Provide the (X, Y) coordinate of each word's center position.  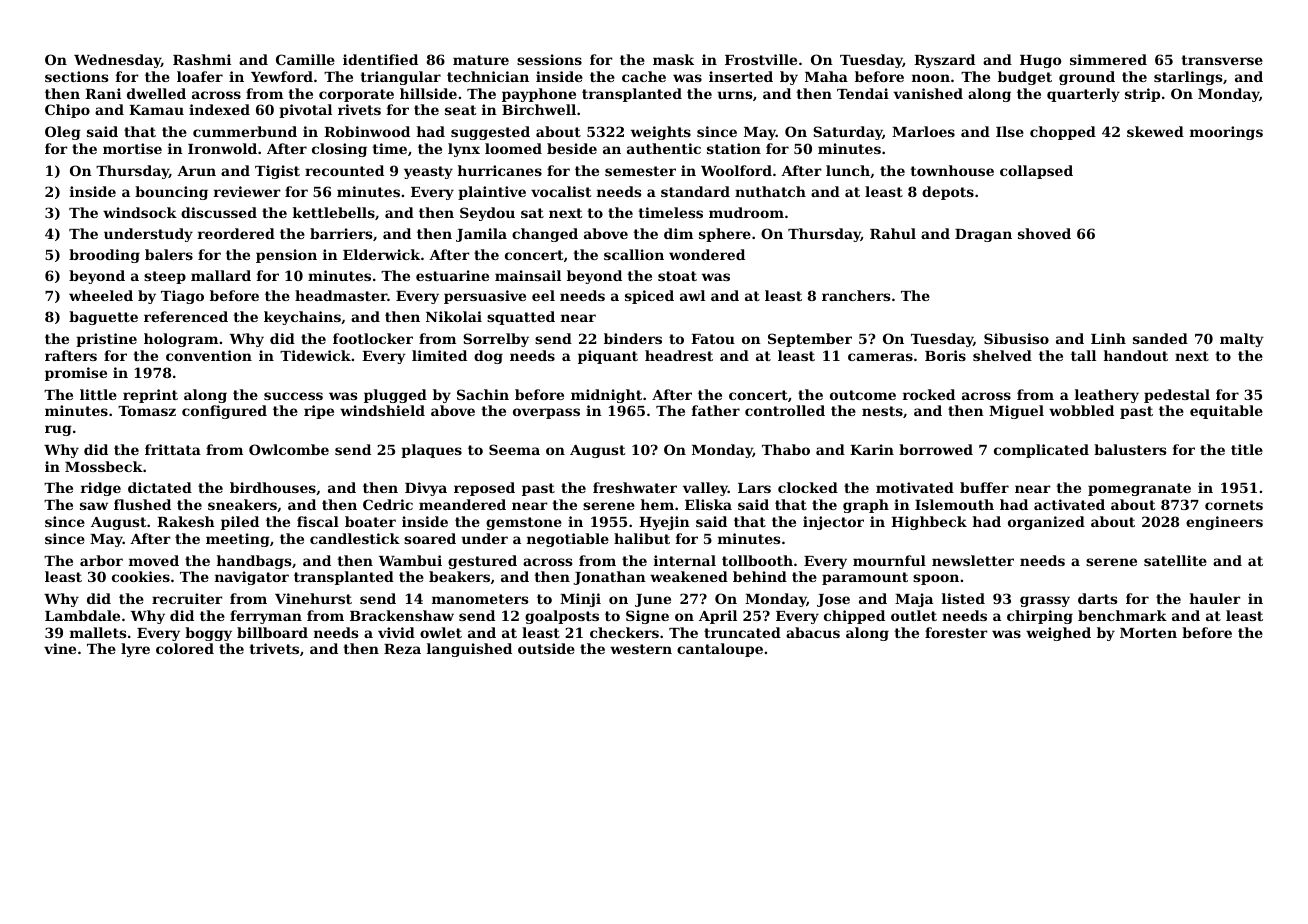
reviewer (247, 191)
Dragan (983, 235)
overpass (546, 413)
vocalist (561, 191)
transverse (1222, 60)
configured (224, 412)
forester (956, 632)
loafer (200, 76)
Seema (514, 449)
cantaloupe (720, 650)
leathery (1107, 396)
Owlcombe (289, 449)
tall (1083, 355)
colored (185, 648)
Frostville (761, 59)
